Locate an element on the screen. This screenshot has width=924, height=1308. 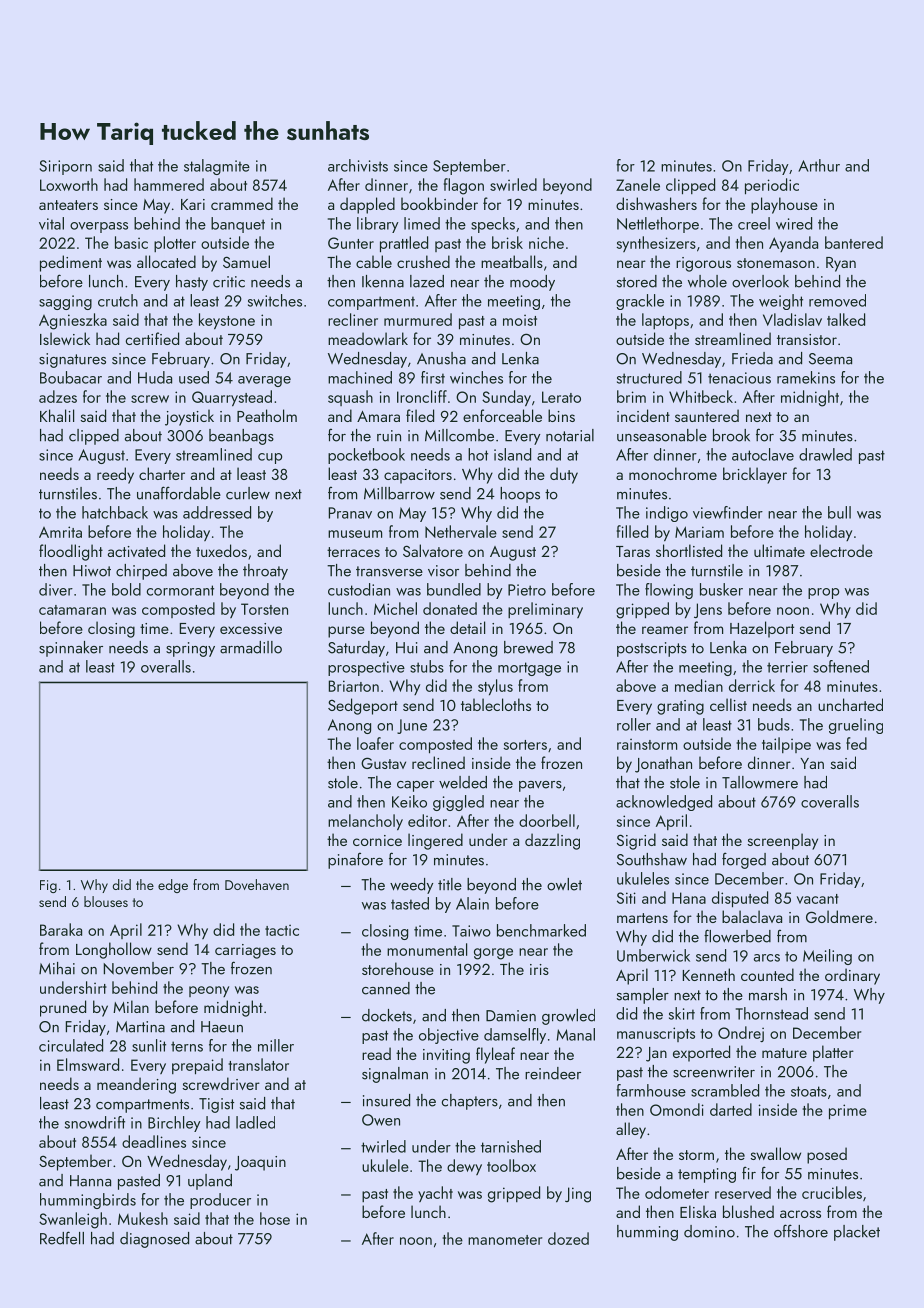
laptops is located at coordinates (665, 321).
